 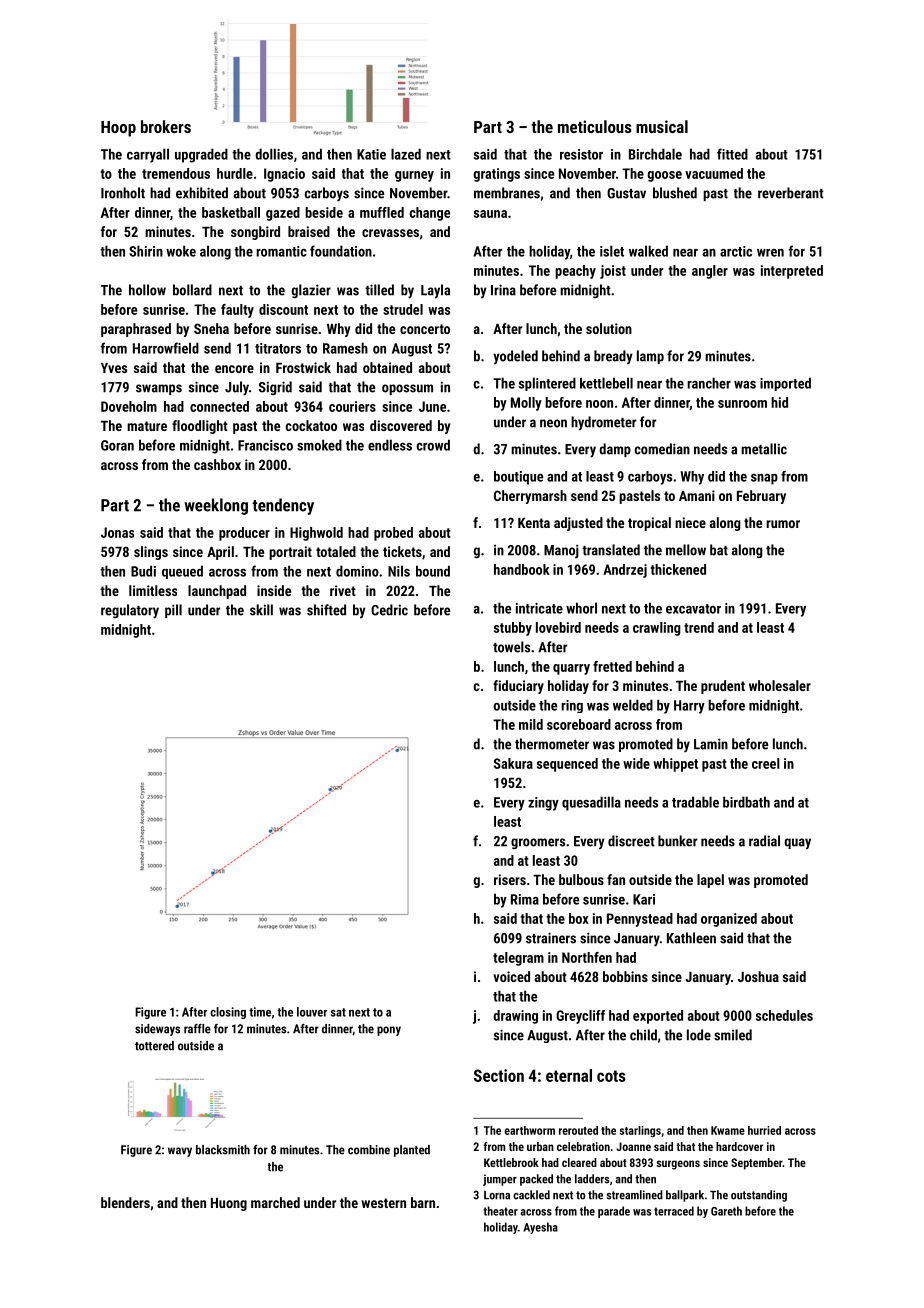 What do you see at coordinates (430, 214) in the document?
I see `change` at bounding box center [430, 214].
